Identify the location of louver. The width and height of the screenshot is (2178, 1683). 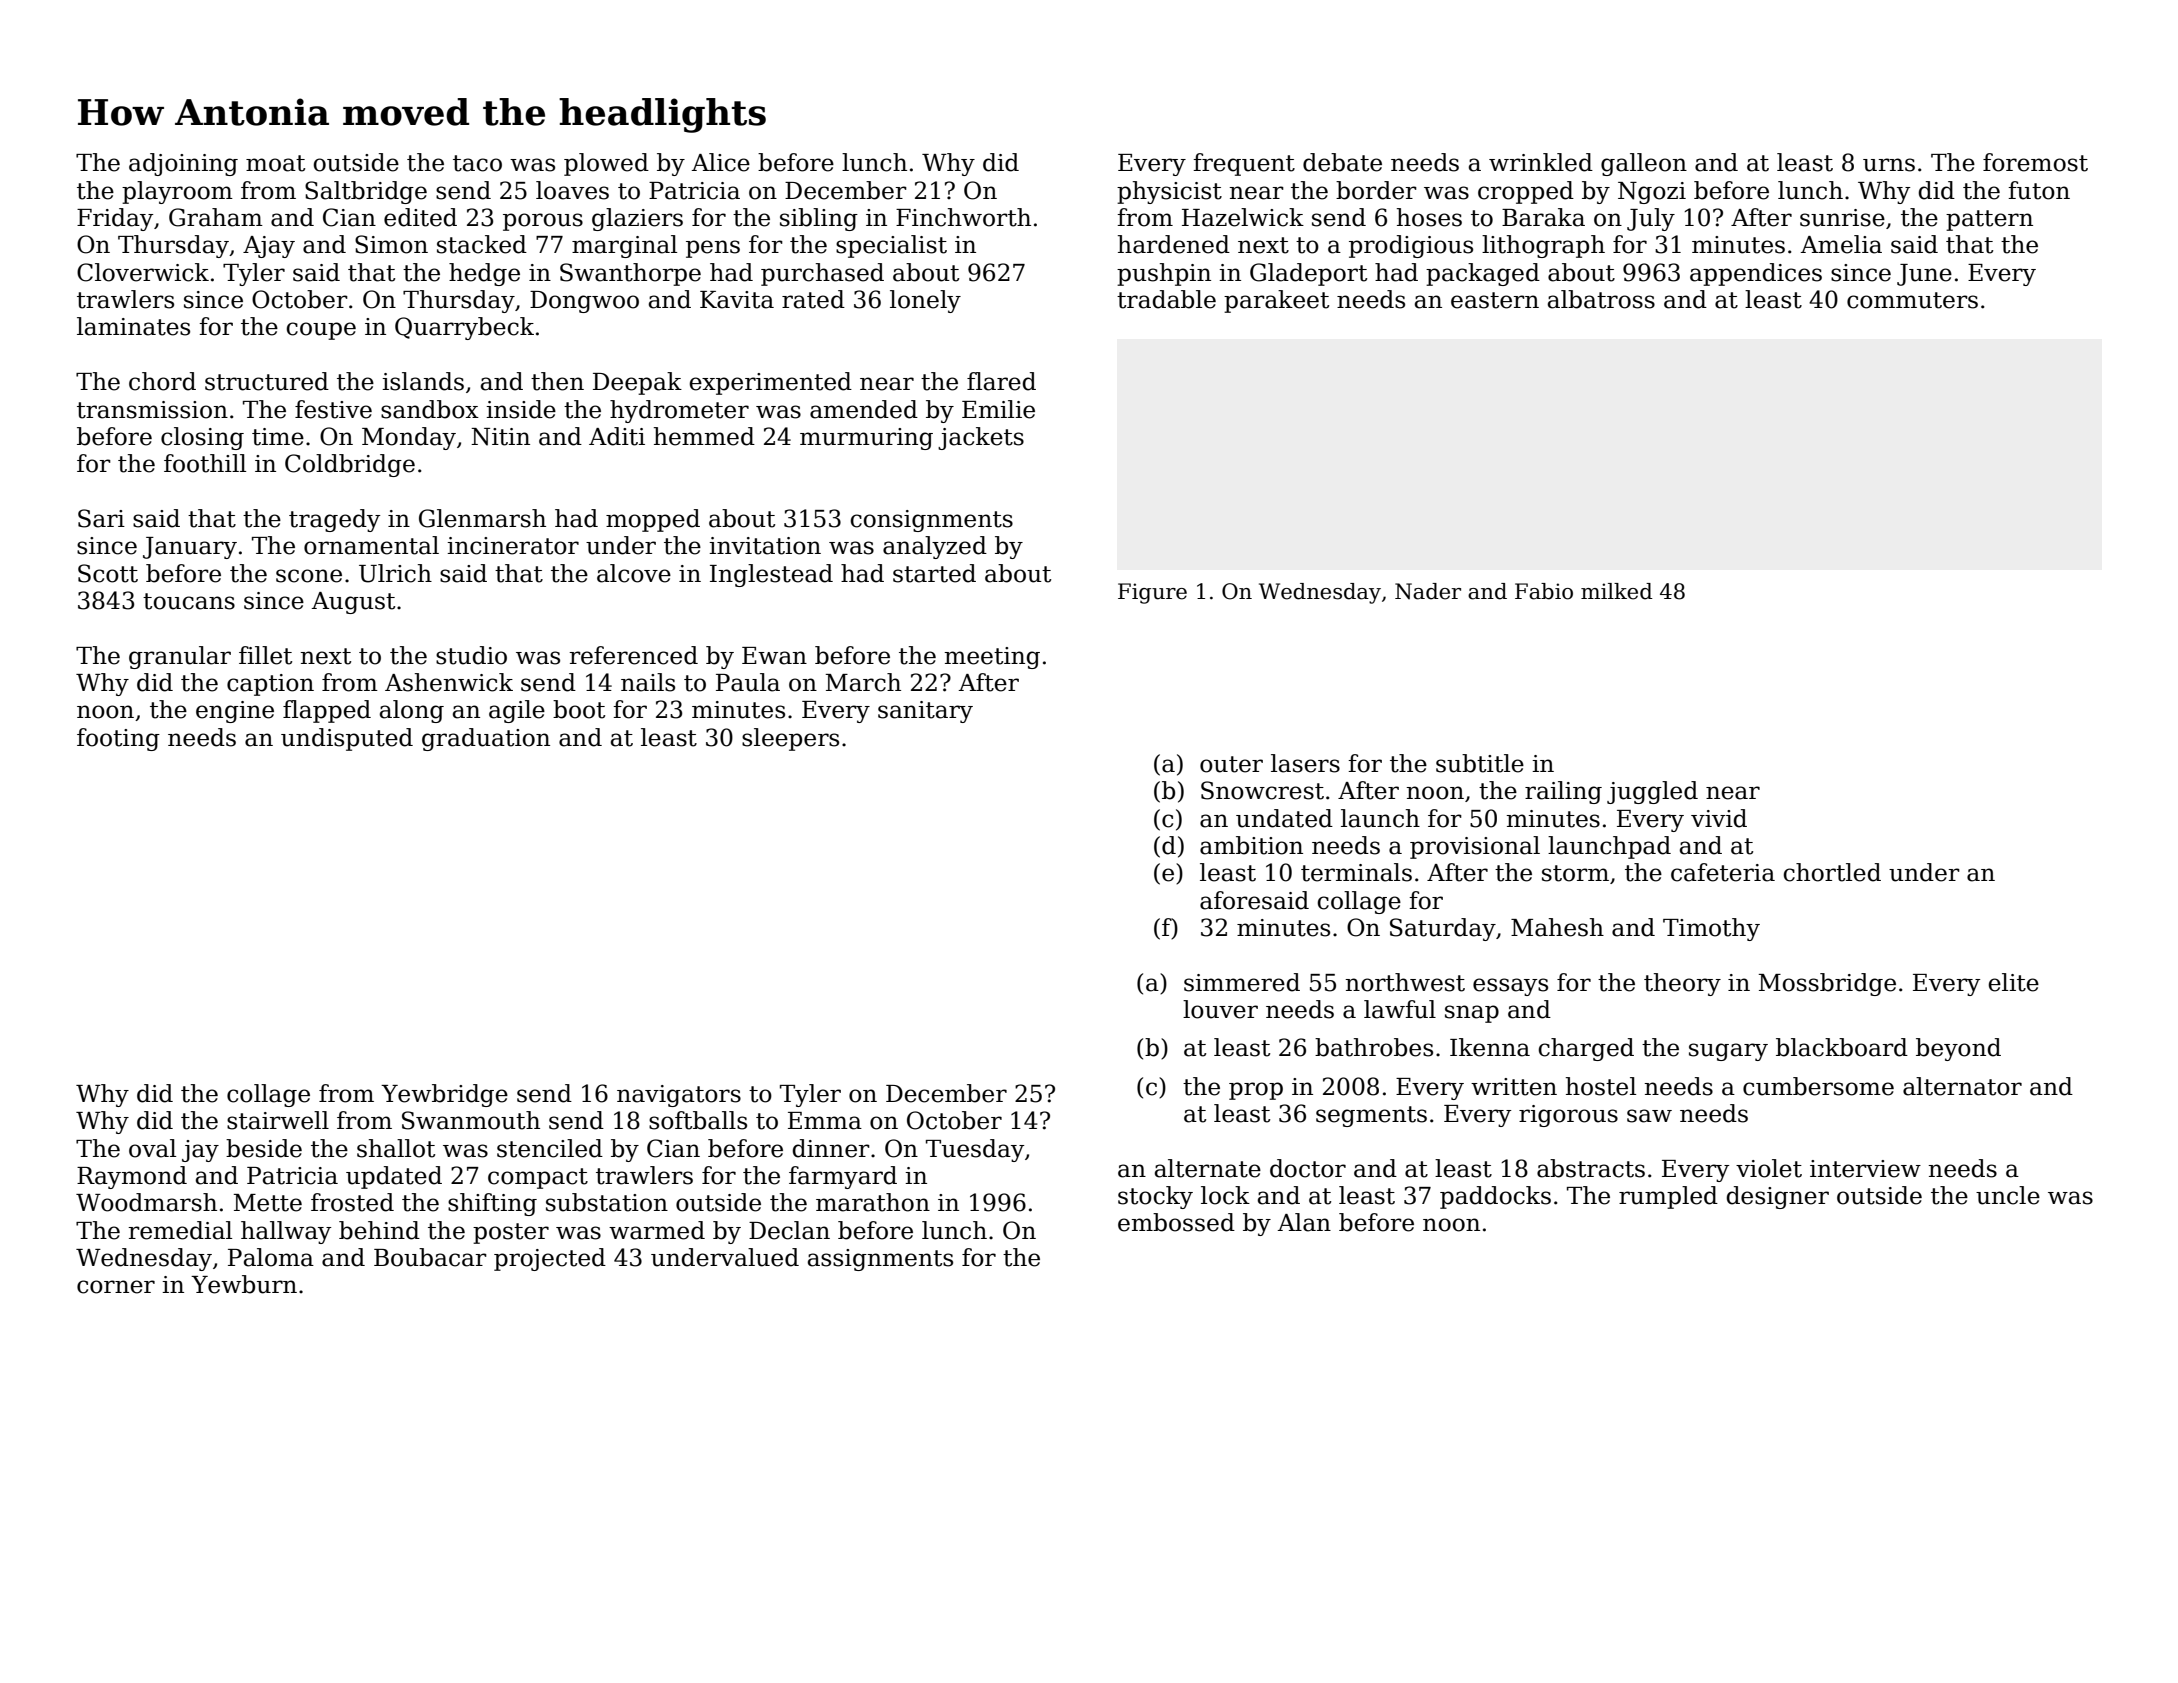
(1220, 1009).
